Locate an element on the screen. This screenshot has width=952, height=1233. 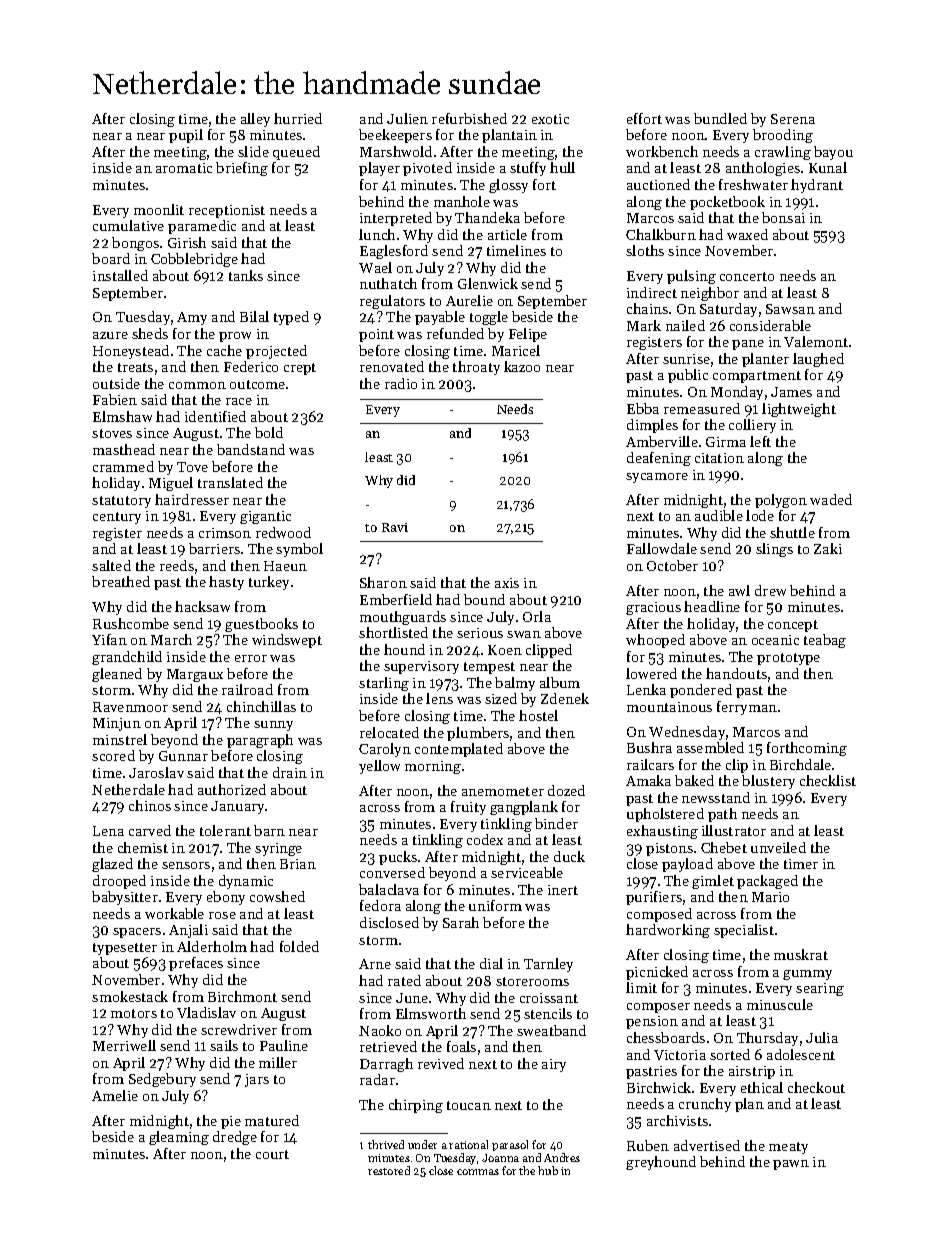
Julien is located at coordinates (407, 118).
